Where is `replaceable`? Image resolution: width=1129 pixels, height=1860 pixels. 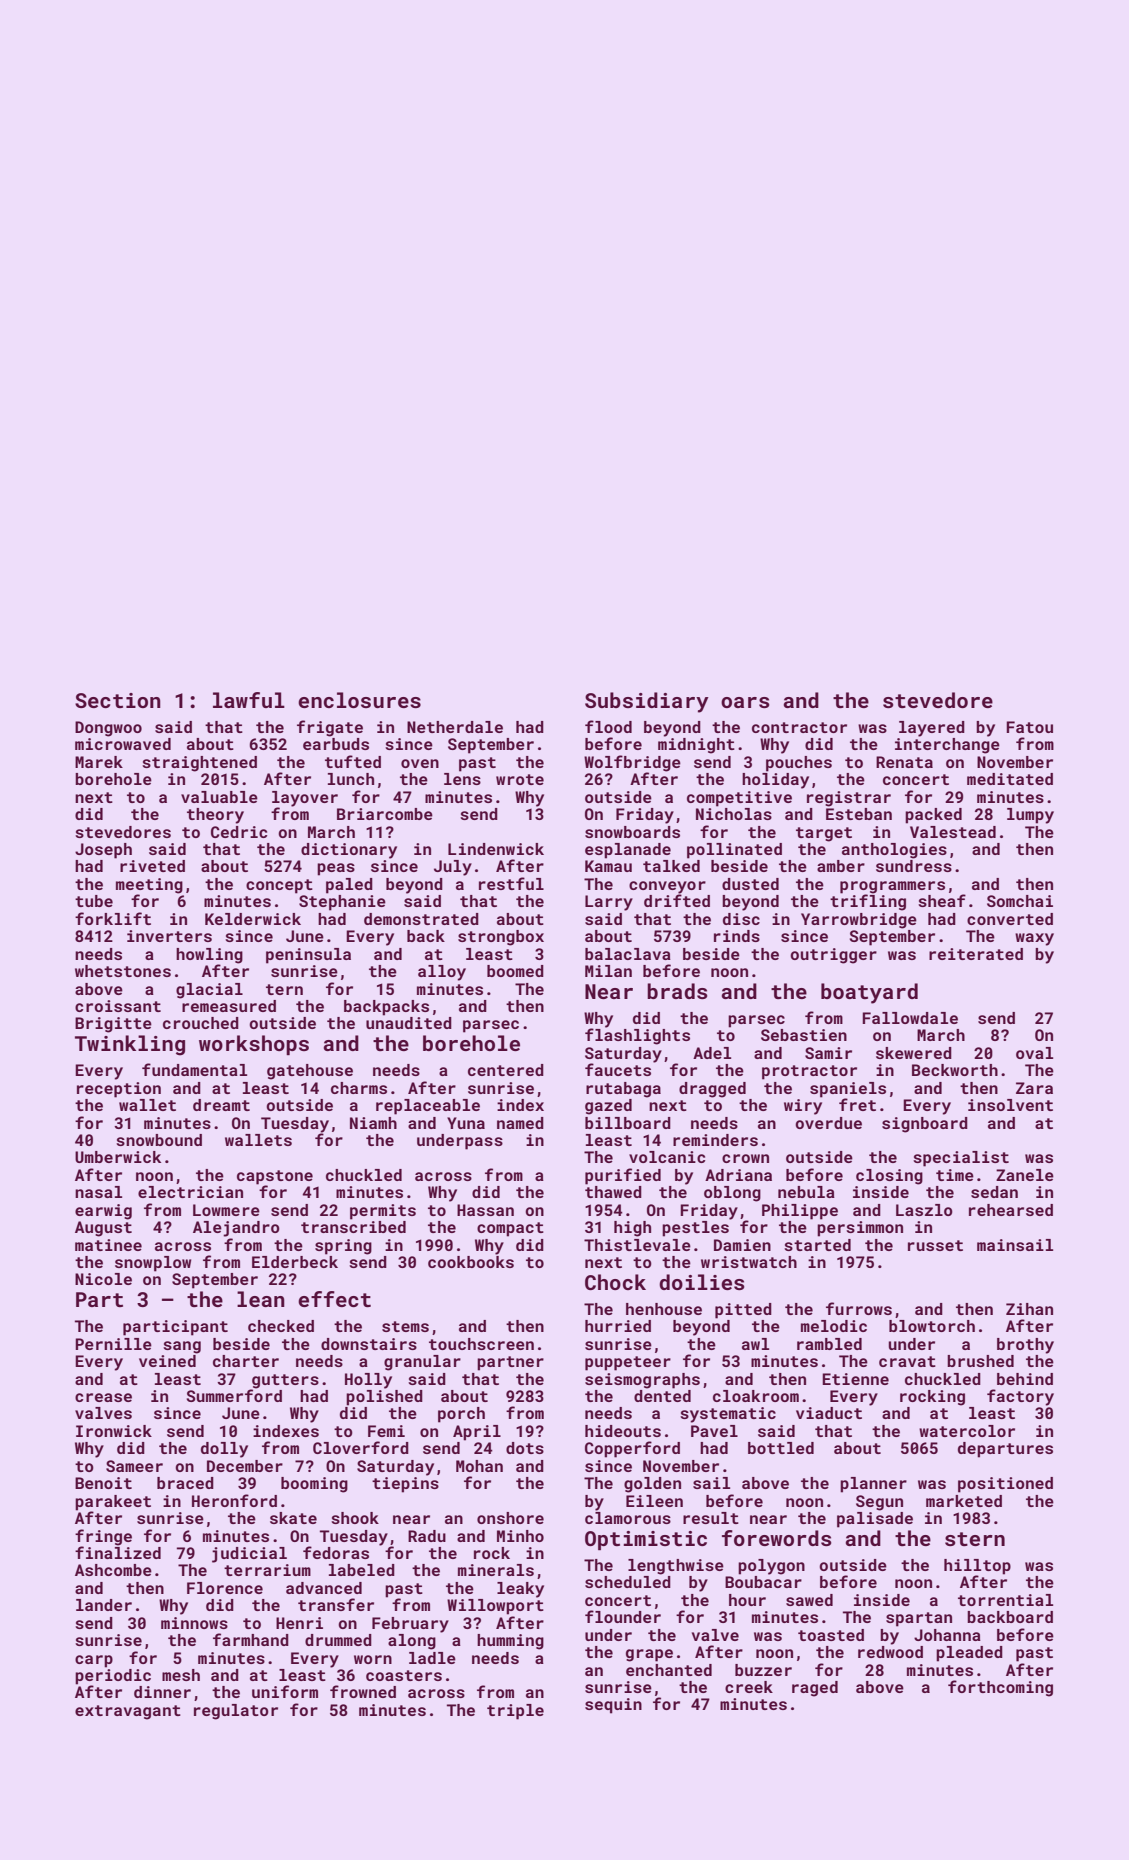
replaceable is located at coordinates (428, 1107).
